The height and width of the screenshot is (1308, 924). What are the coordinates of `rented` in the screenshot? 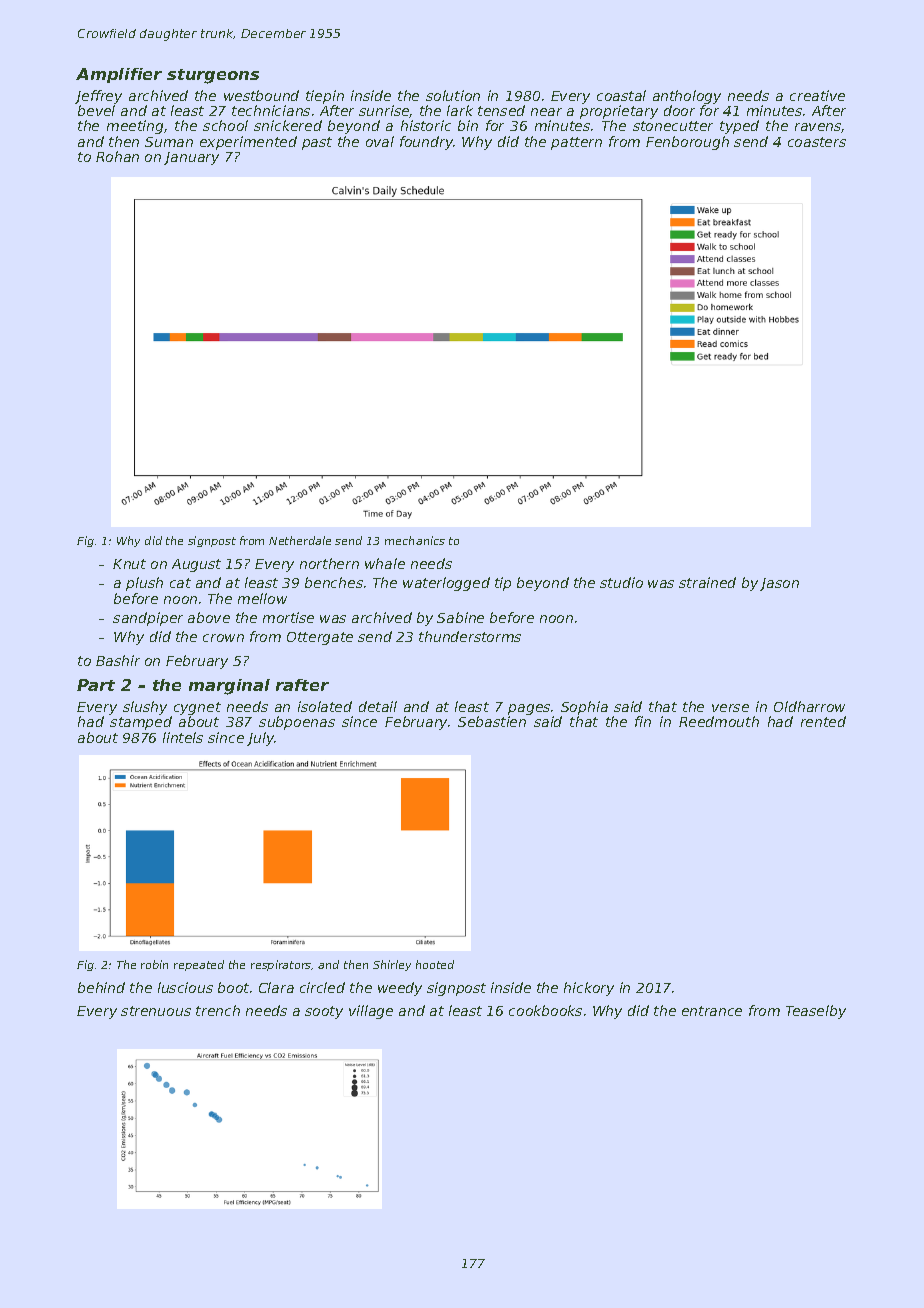 It's located at (823, 721).
